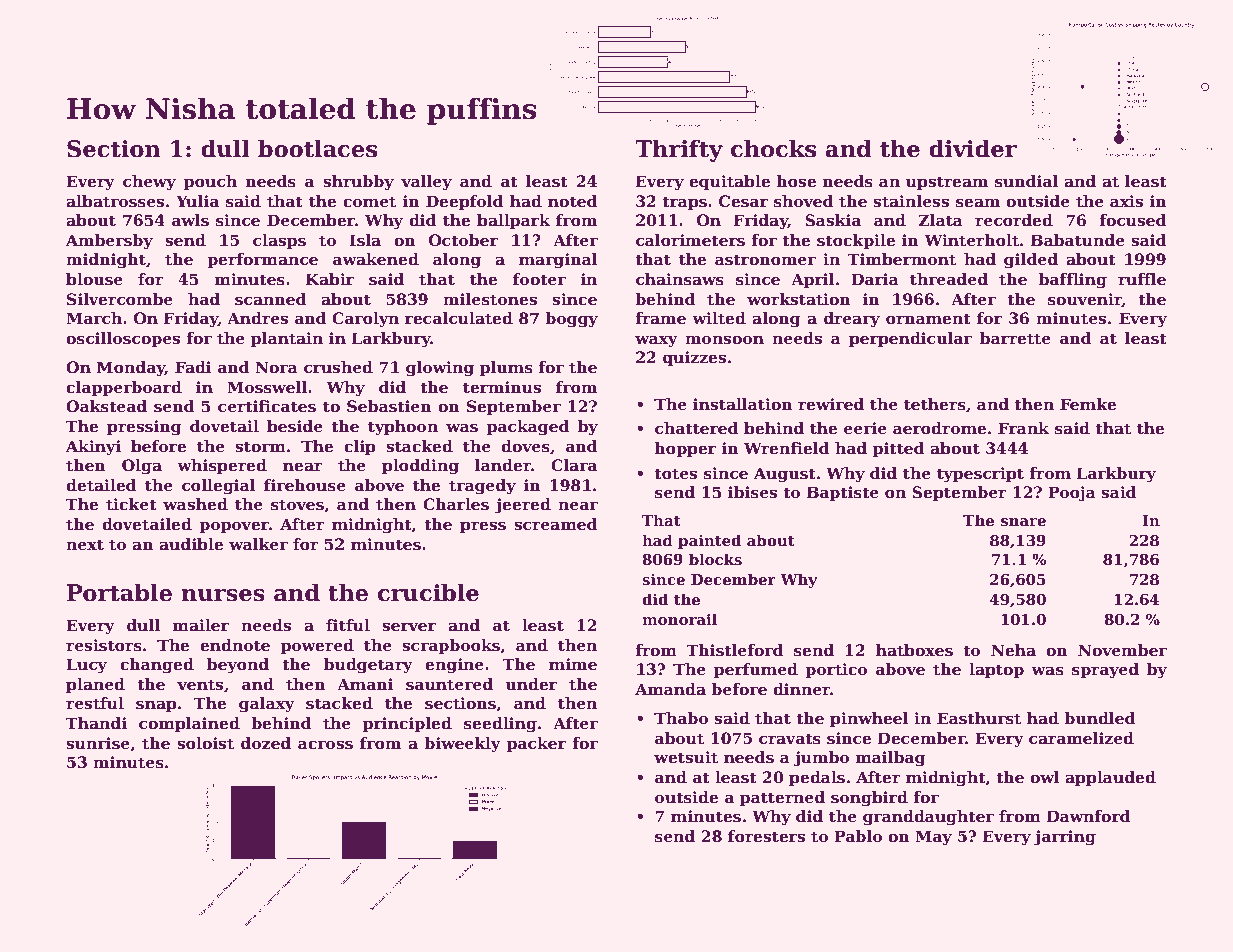 Image resolution: width=1233 pixels, height=952 pixels. Describe the element at coordinates (1013, 650) in the image. I see `Neha` at that location.
